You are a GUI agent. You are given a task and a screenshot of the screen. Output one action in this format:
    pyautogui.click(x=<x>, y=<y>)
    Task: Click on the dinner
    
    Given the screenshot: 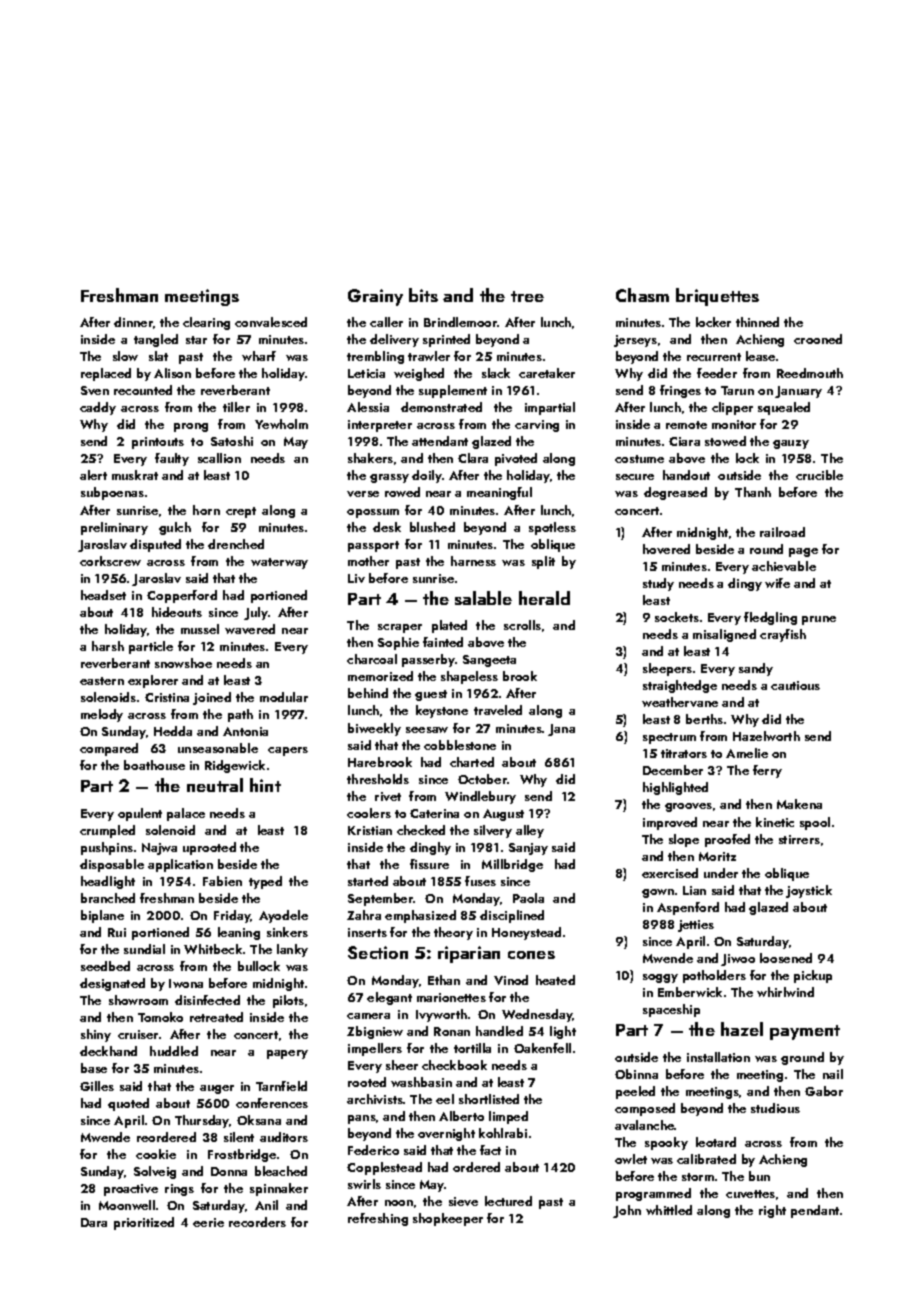 What is the action you would take?
    pyautogui.click(x=133, y=322)
